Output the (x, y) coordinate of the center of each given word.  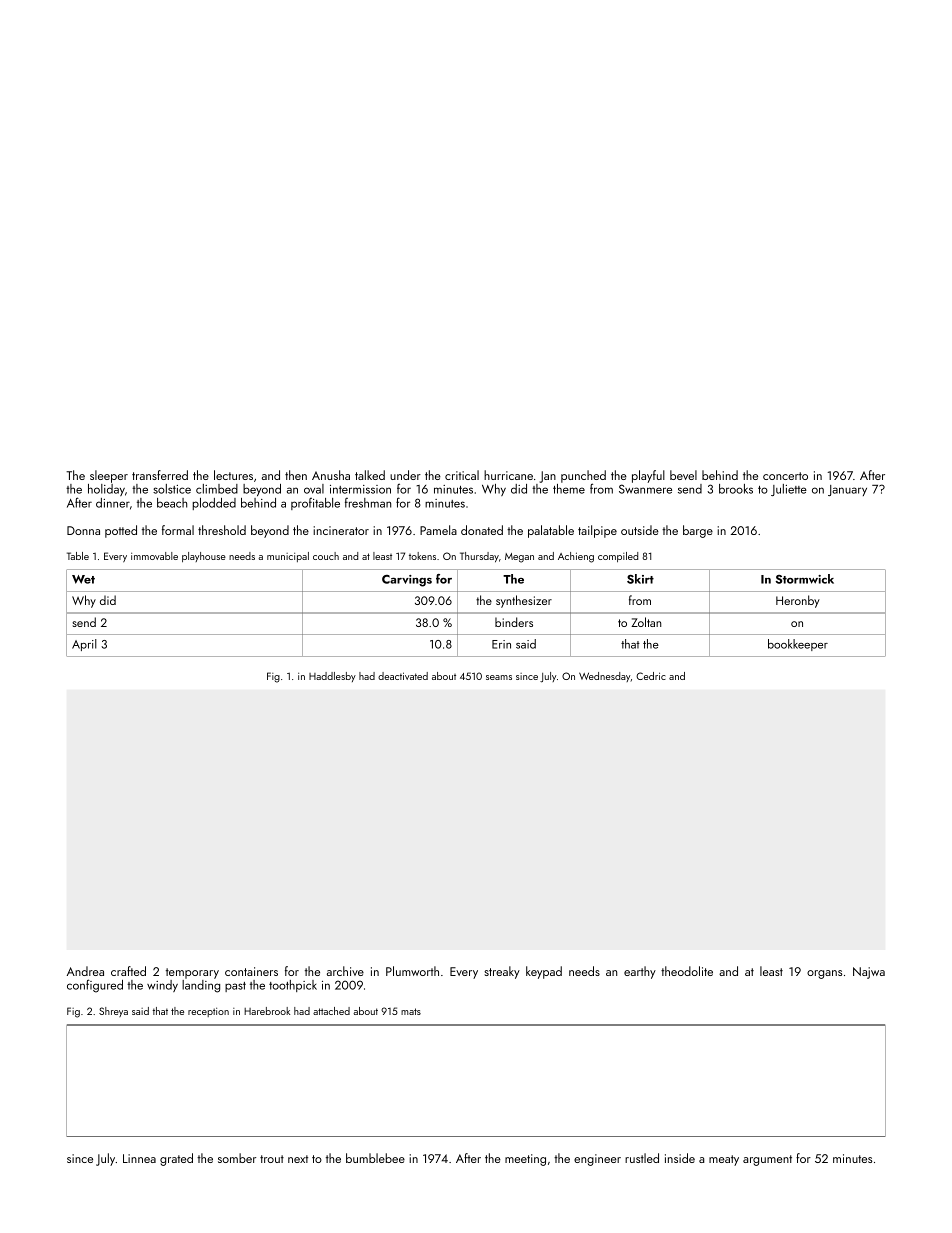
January (847, 490)
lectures (233, 475)
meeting (525, 1160)
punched (583, 477)
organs (824, 974)
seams (499, 677)
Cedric (651, 676)
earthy (640, 972)
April (84, 645)
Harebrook (267, 1011)
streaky (502, 972)
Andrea (85, 971)
